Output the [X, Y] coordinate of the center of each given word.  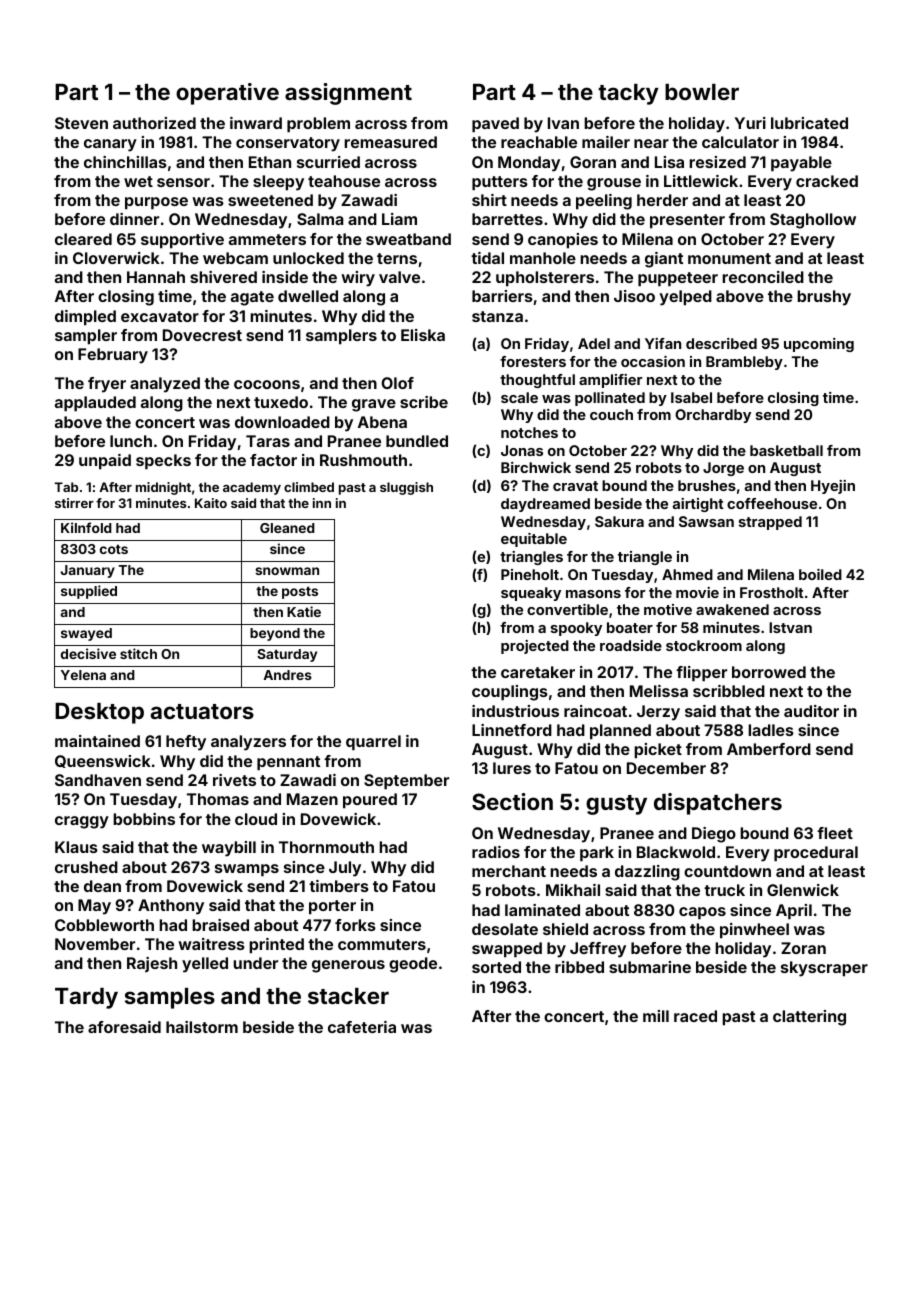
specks [163, 462]
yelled [205, 965]
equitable [534, 540]
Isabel [691, 397]
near [651, 143]
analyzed [165, 385]
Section [512, 801]
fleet [835, 833]
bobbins [144, 819]
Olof [397, 383]
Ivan [563, 123]
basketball [786, 450]
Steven [81, 123]
